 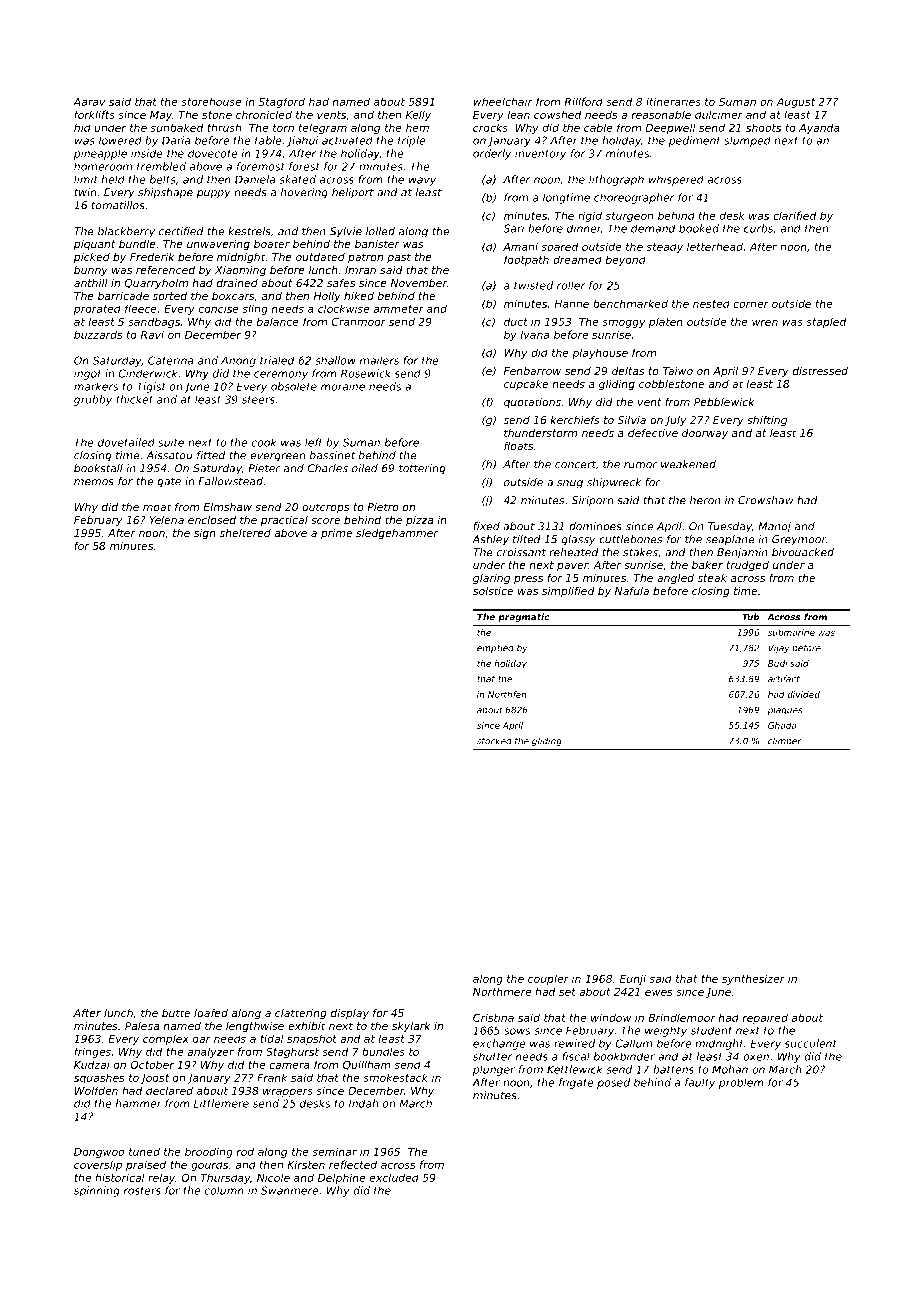 What do you see at coordinates (126, 232) in the page?
I see `blackberry` at bounding box center [126, 232].
